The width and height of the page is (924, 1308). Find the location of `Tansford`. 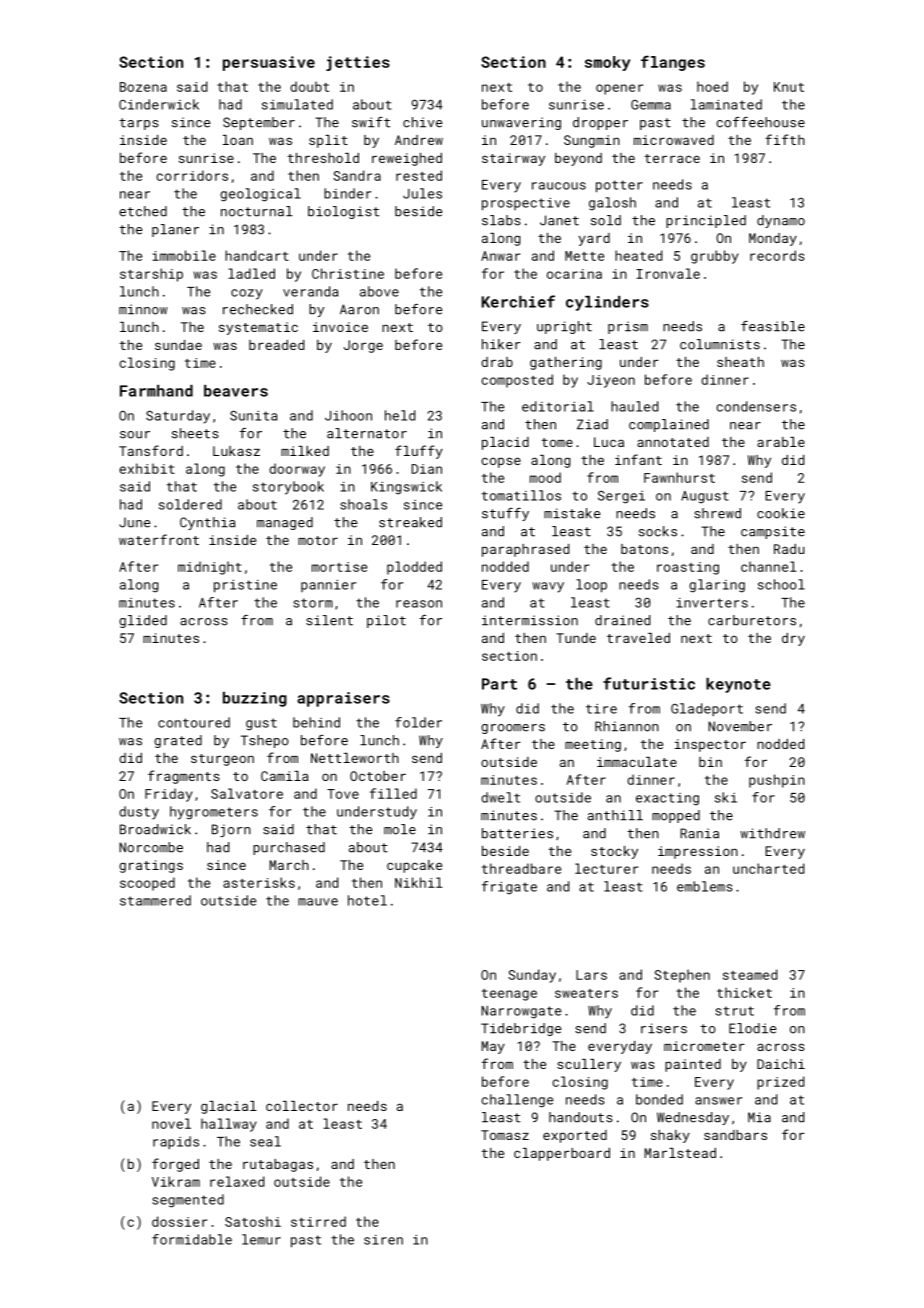

Tansford is located at coordinates (151, 450).
